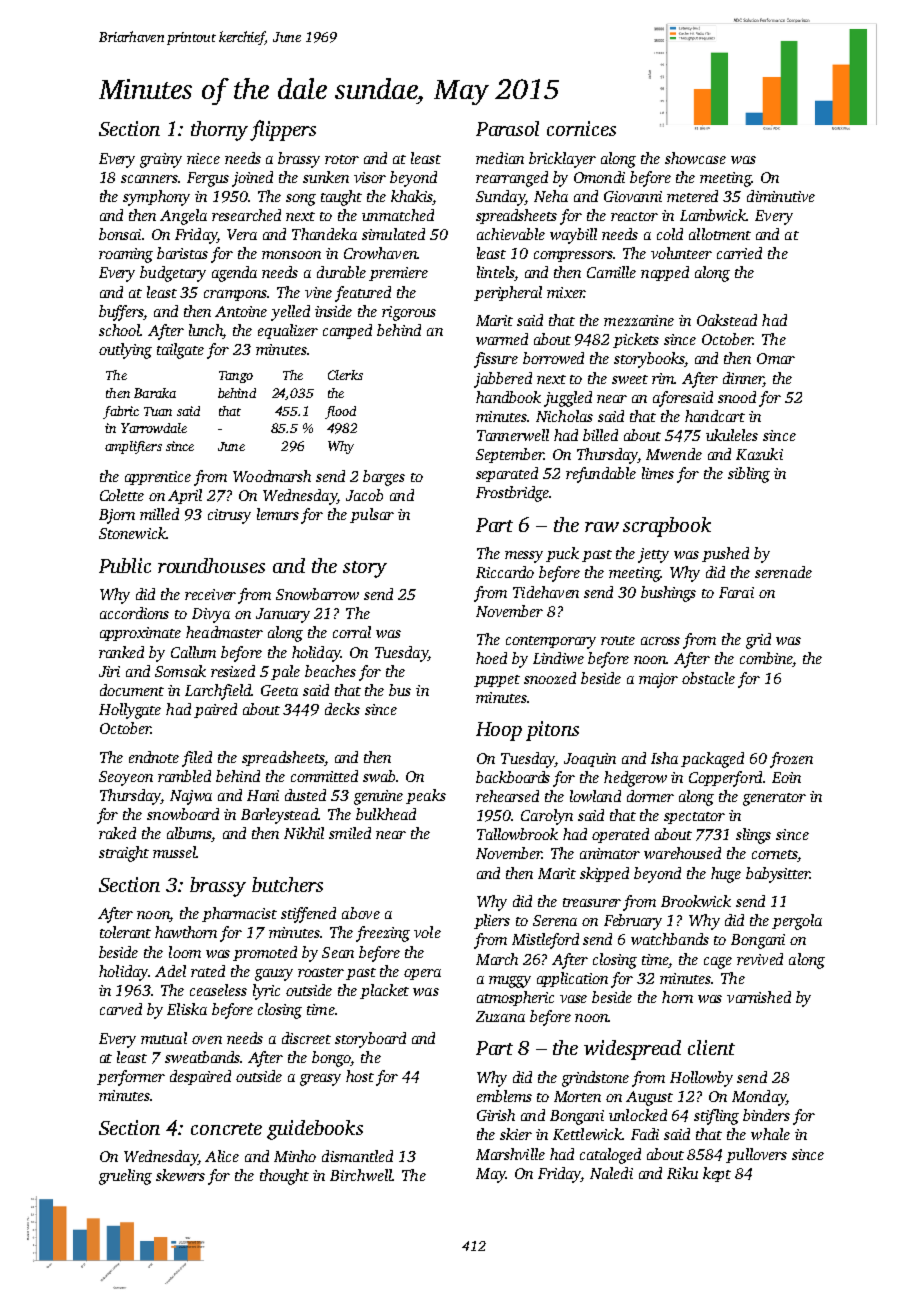 This screenshot has height=1308, width=924. What do you see at coordinates (234, 274) in the screenshot?
I see `agenda` at bounding box center [234, 274].
